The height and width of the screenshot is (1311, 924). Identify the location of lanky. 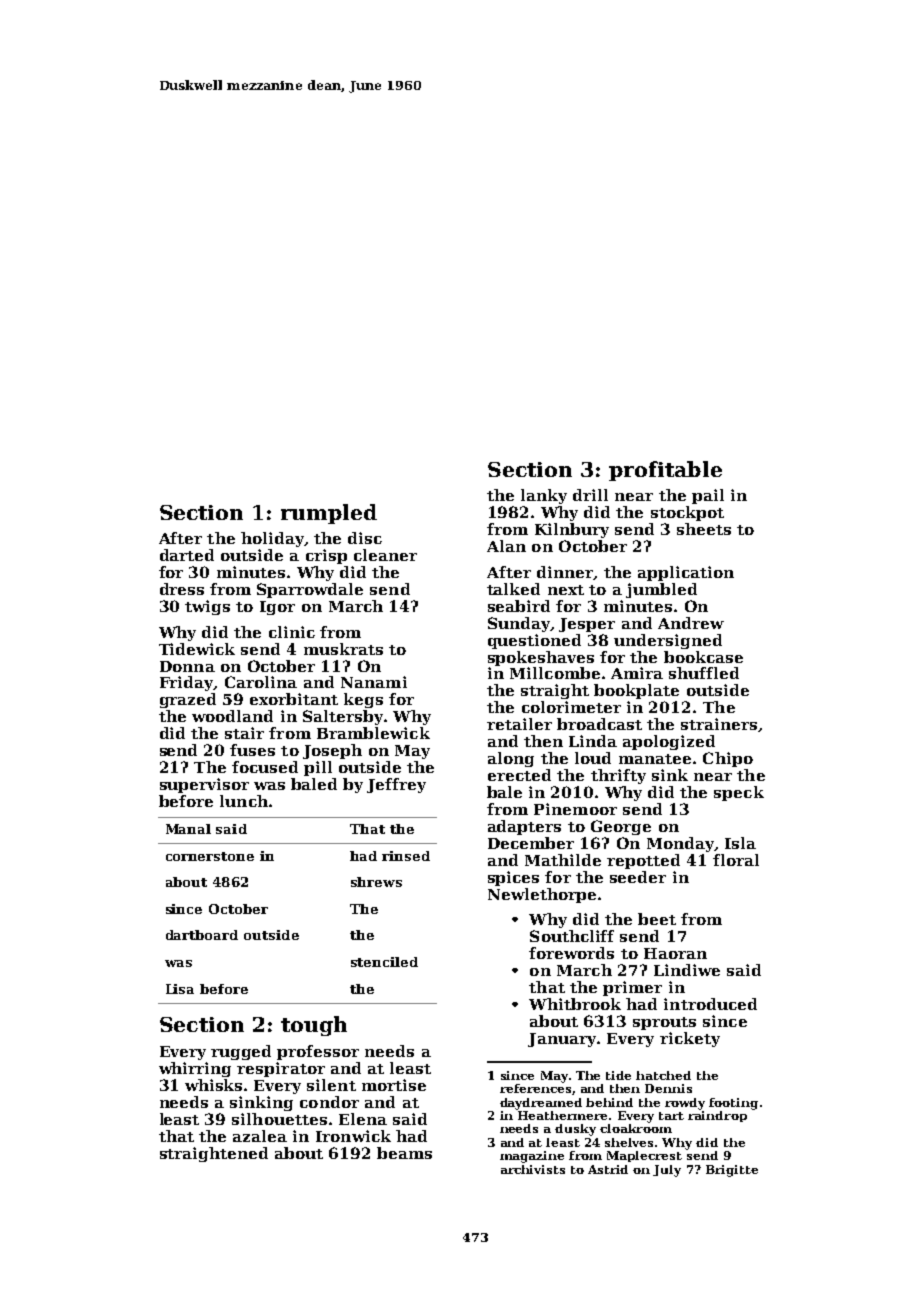
(544, 496).
